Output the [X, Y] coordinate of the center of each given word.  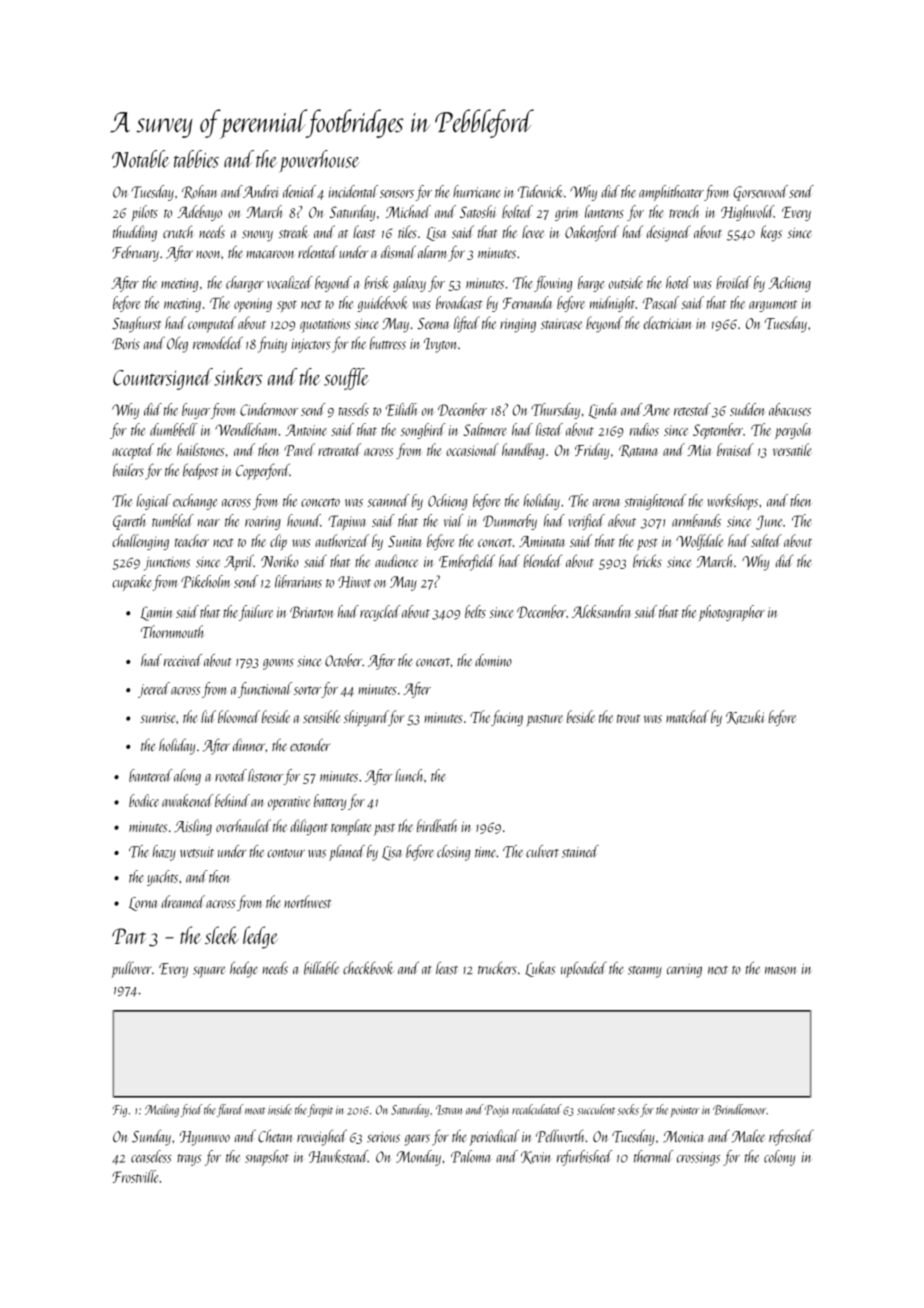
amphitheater [671, 193]
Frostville [135, 1176]
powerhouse [319, 161]
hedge [244, 969]
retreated [339, 449]
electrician [667, 322]
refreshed [791, 1137]
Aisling [193, 827]
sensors [397, 194]
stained [580, 851]
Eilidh [401, 409]
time [486, 852]
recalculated [537, 1109]
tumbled [173, 520]
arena [607, 503]
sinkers [238, 377]
